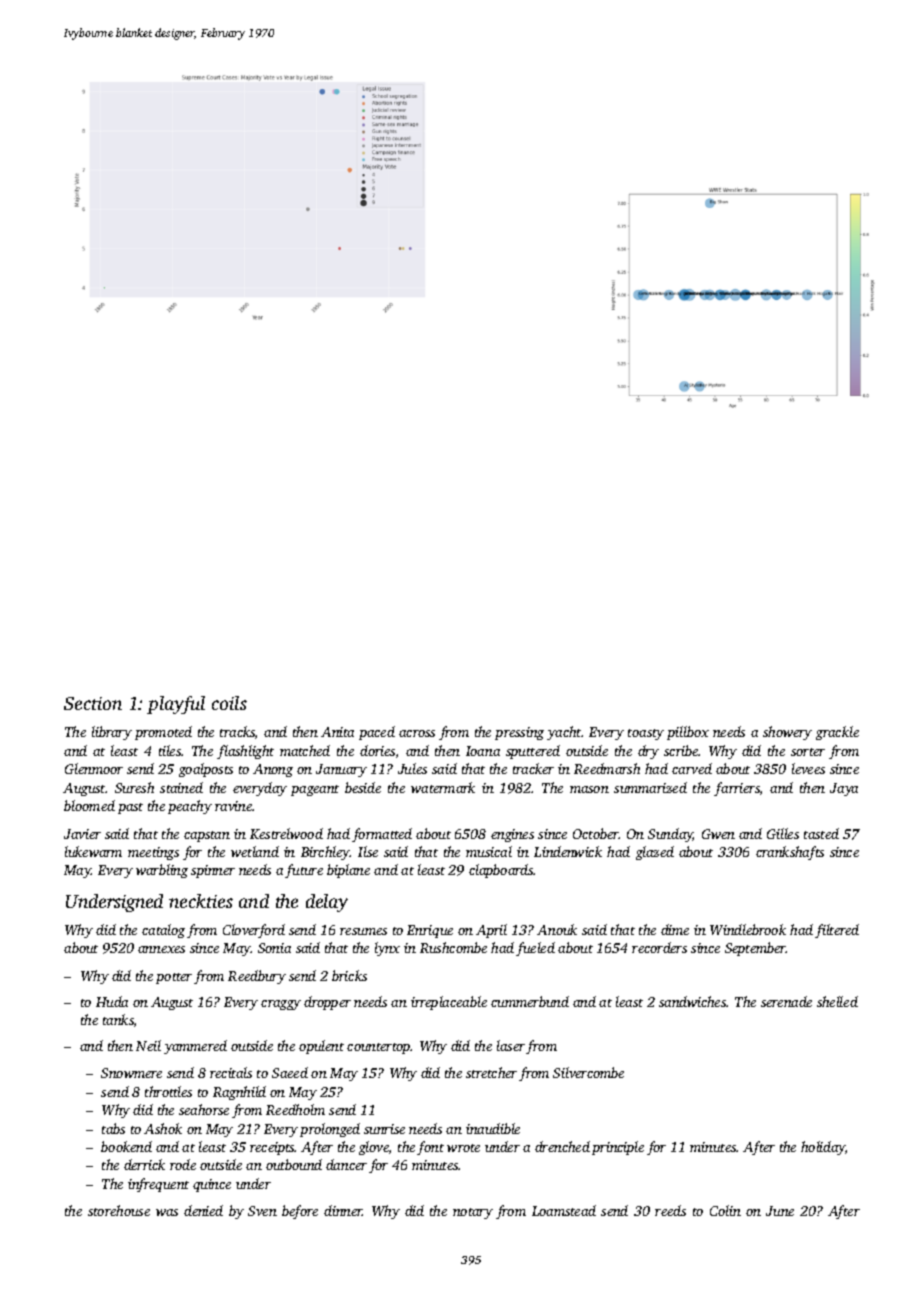 Image resolution: width=924 pixels, height=1308 pixels. I want to click on cummerbund, so click(530, 1001).
